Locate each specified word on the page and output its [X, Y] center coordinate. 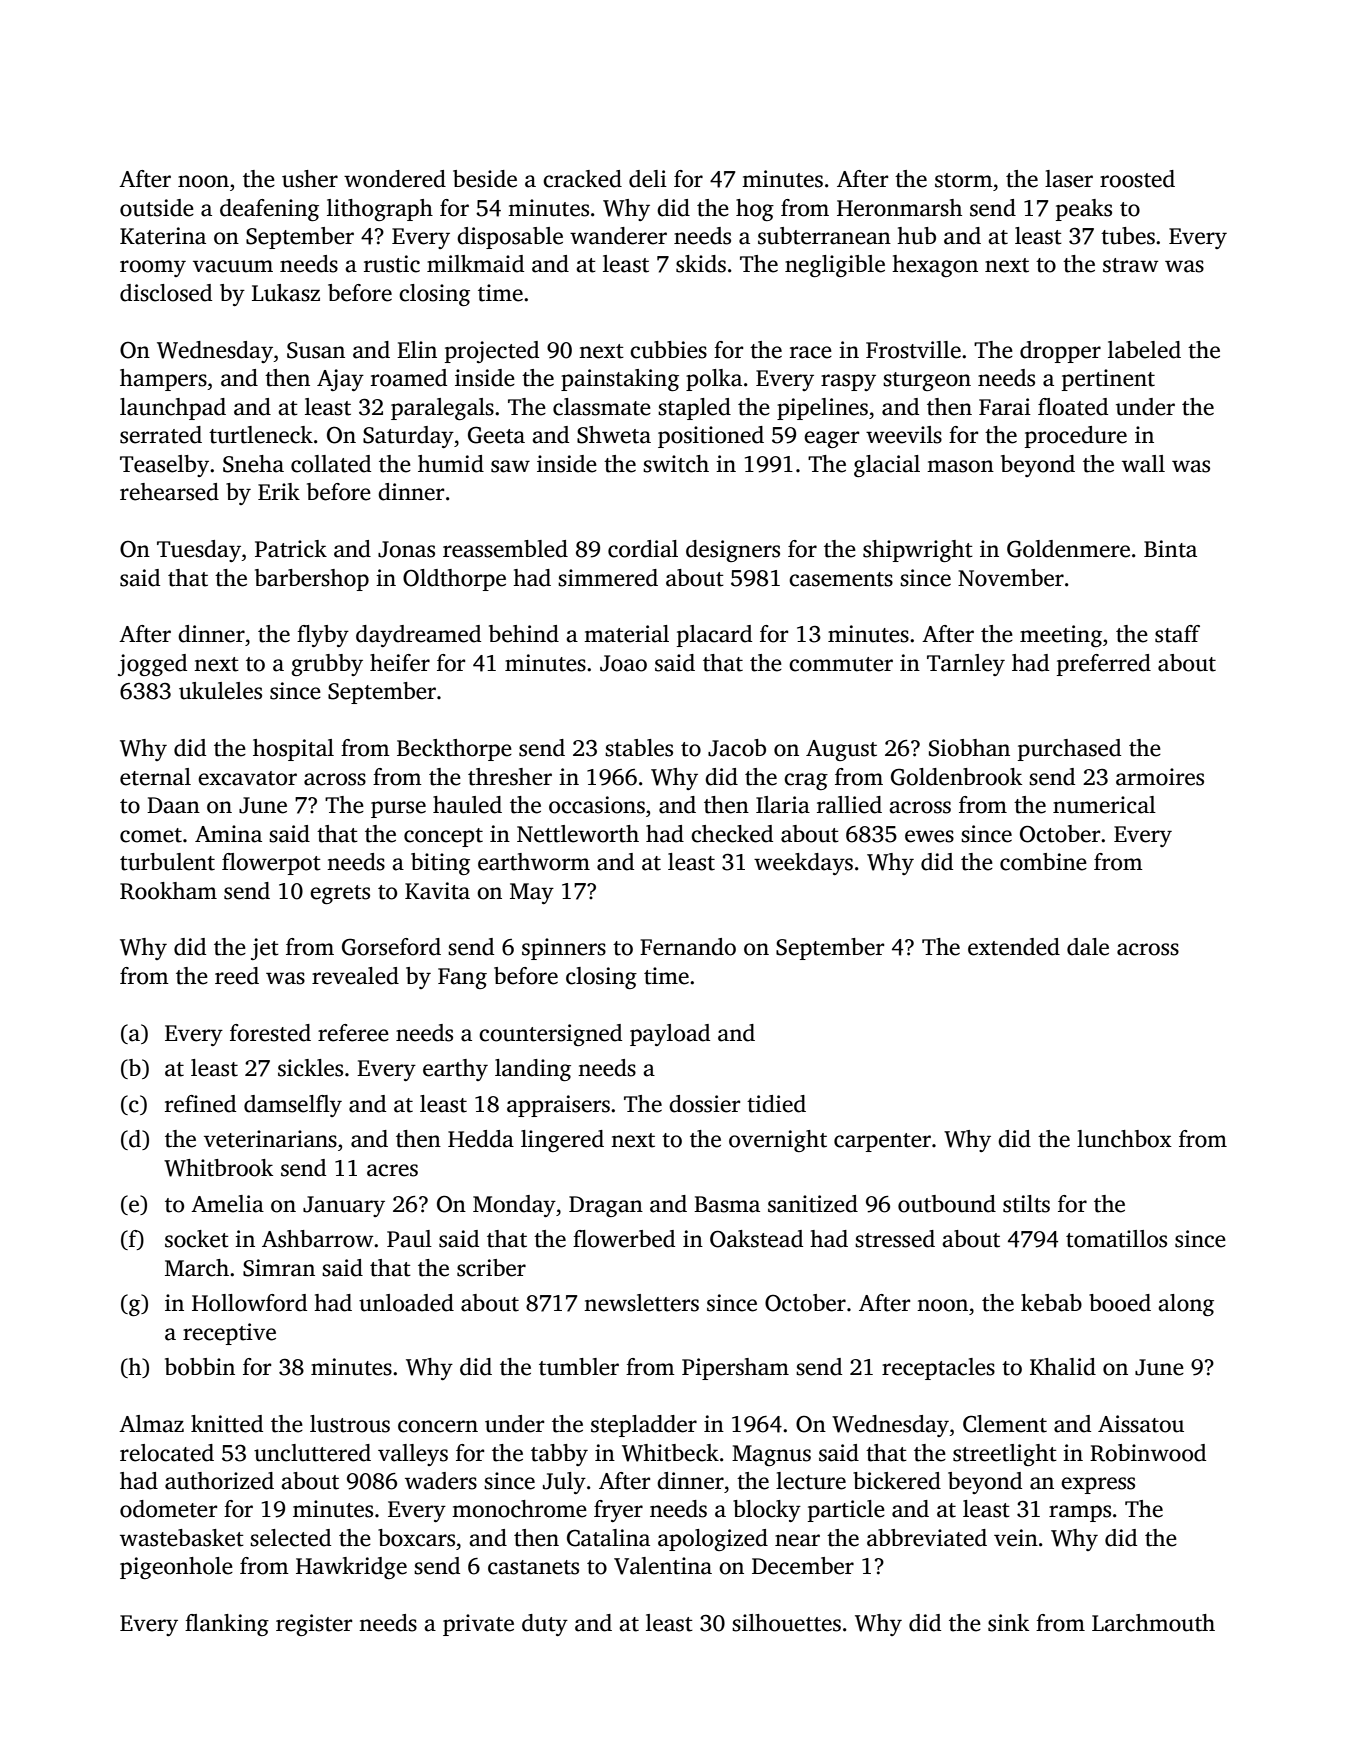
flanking [227, 1625]
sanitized [813, 1204]
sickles [310, 1068]
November [1011, 578]
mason [960, 466]
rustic [392, 264]
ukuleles [220, 691]
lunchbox [1124, 1139]
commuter [841, 664]
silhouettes [786, 1623]
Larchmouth [1153, 1623]
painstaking [620, 380]
